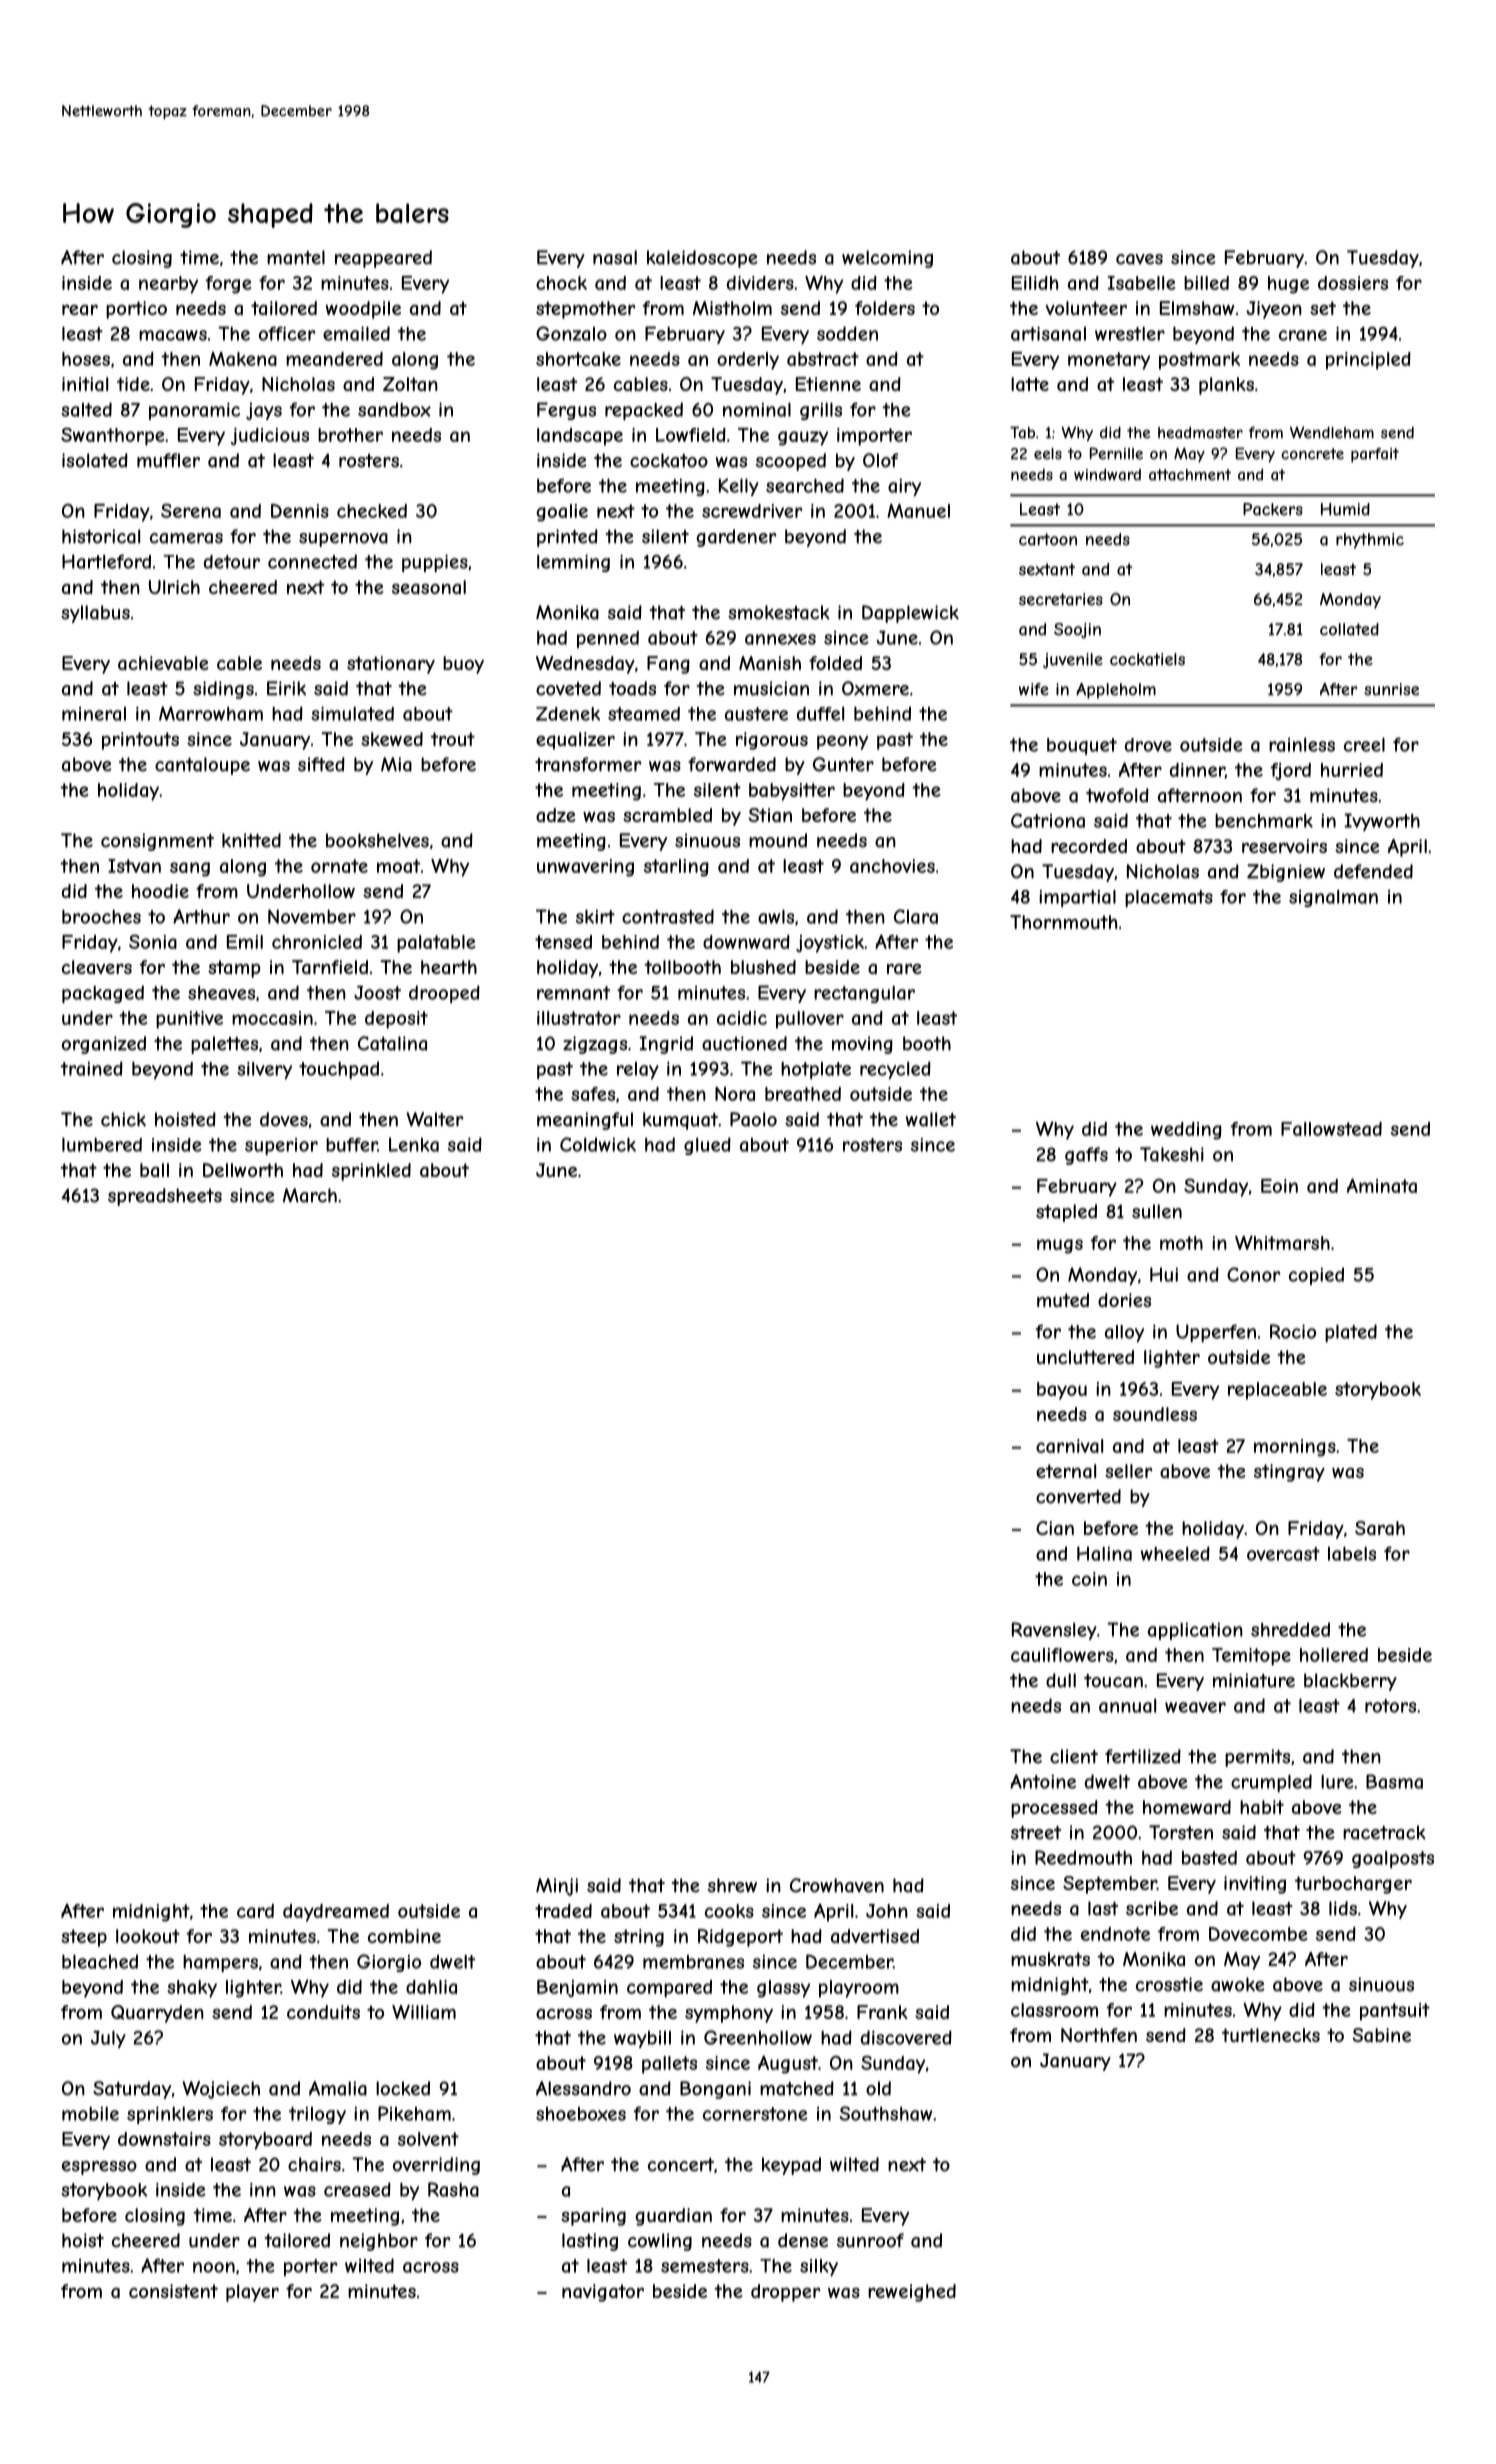 The height and width of the screenshot is (2464, 1496). What do you see at coordinates (912, 2293) in the screenshot?
I see `reweighed` at bounding box center [912, 2293].
